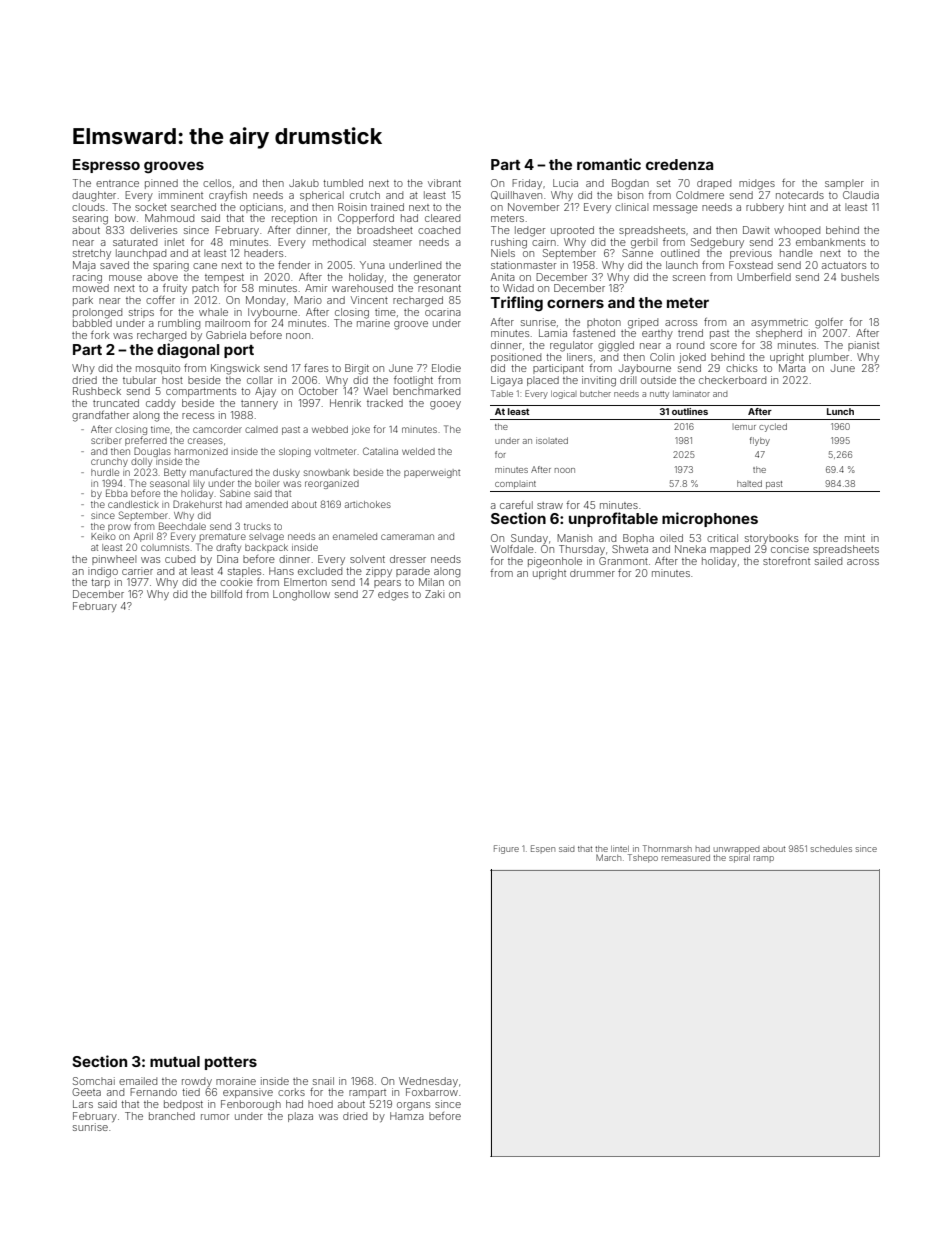 The image size is (952, 1233). What do you see at coordinates (94, 1081) in the screenshot?
I see `Somchai` at bounding box center [94, 1081].
